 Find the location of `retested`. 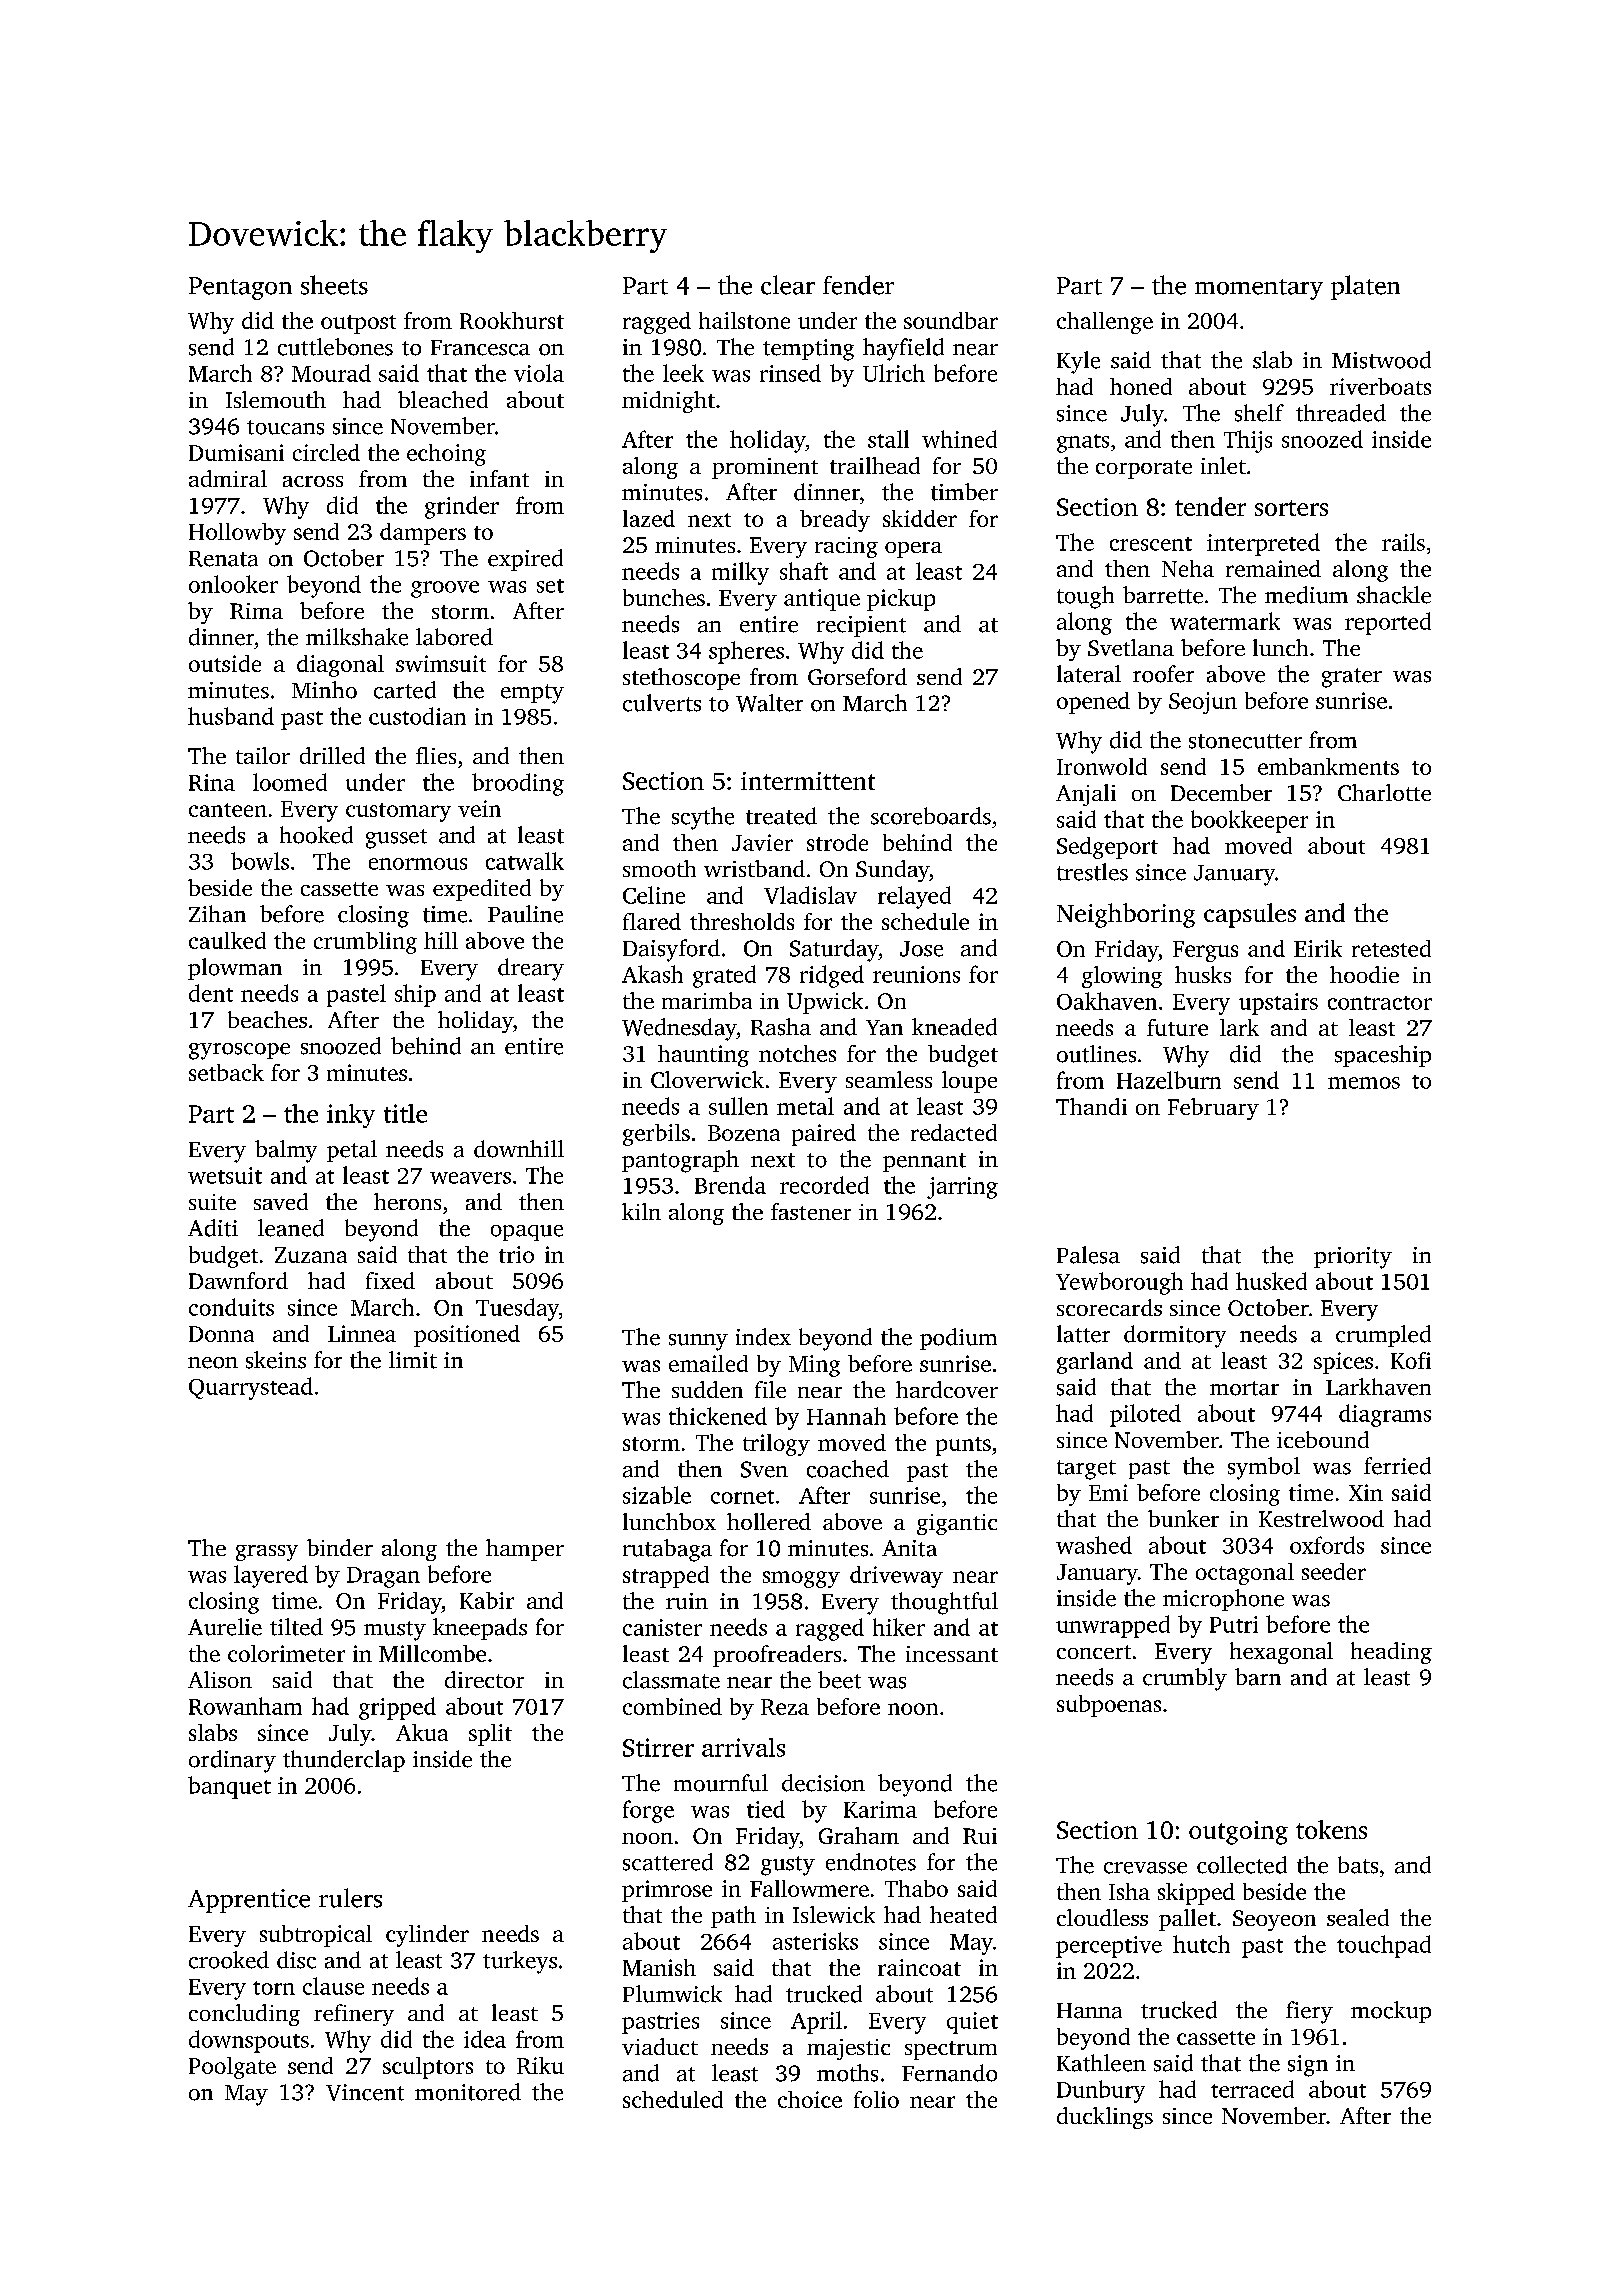

retested is located at coordinates (1391, 948).
